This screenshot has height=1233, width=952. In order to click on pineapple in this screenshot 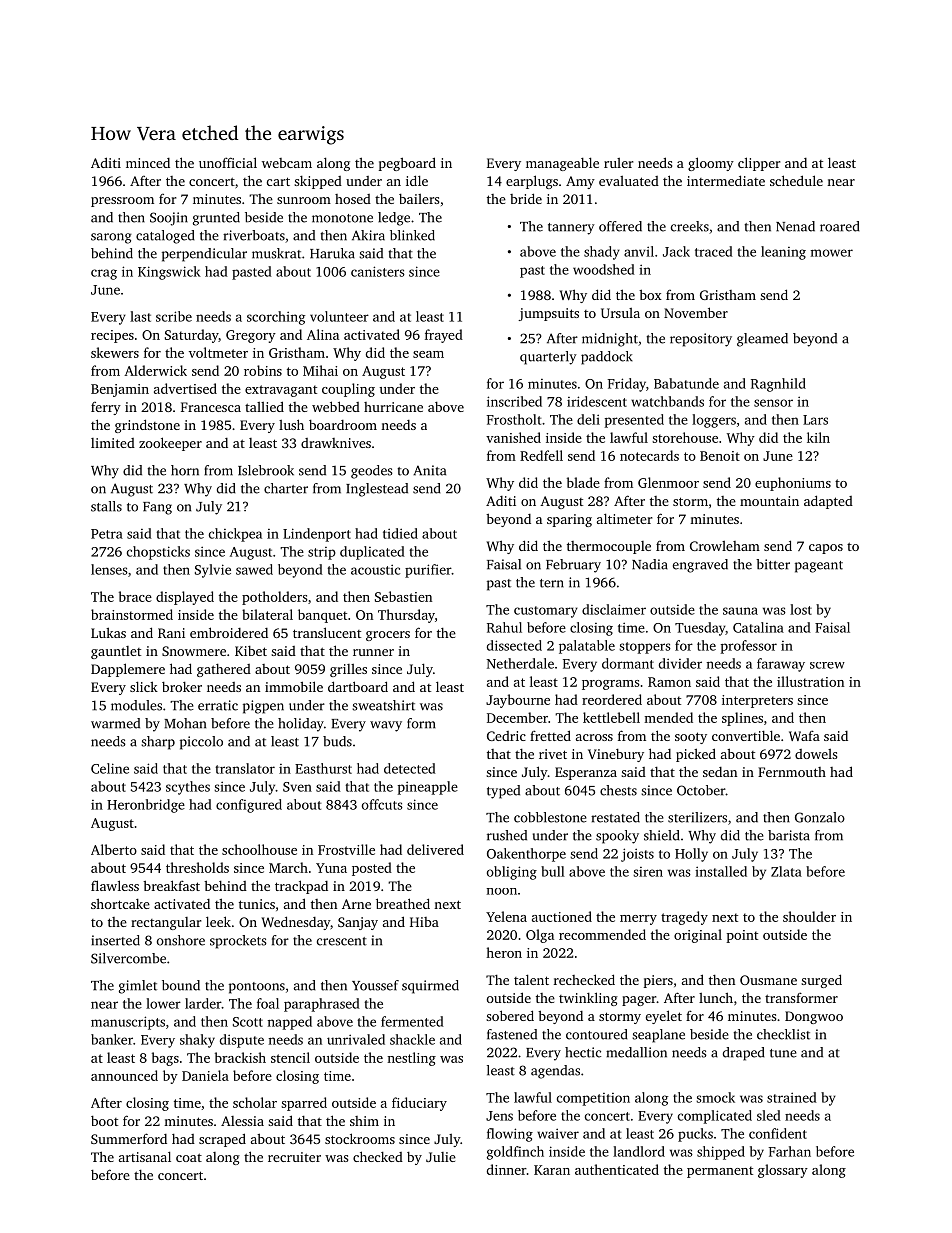, I will do `click(428, 788)`.
